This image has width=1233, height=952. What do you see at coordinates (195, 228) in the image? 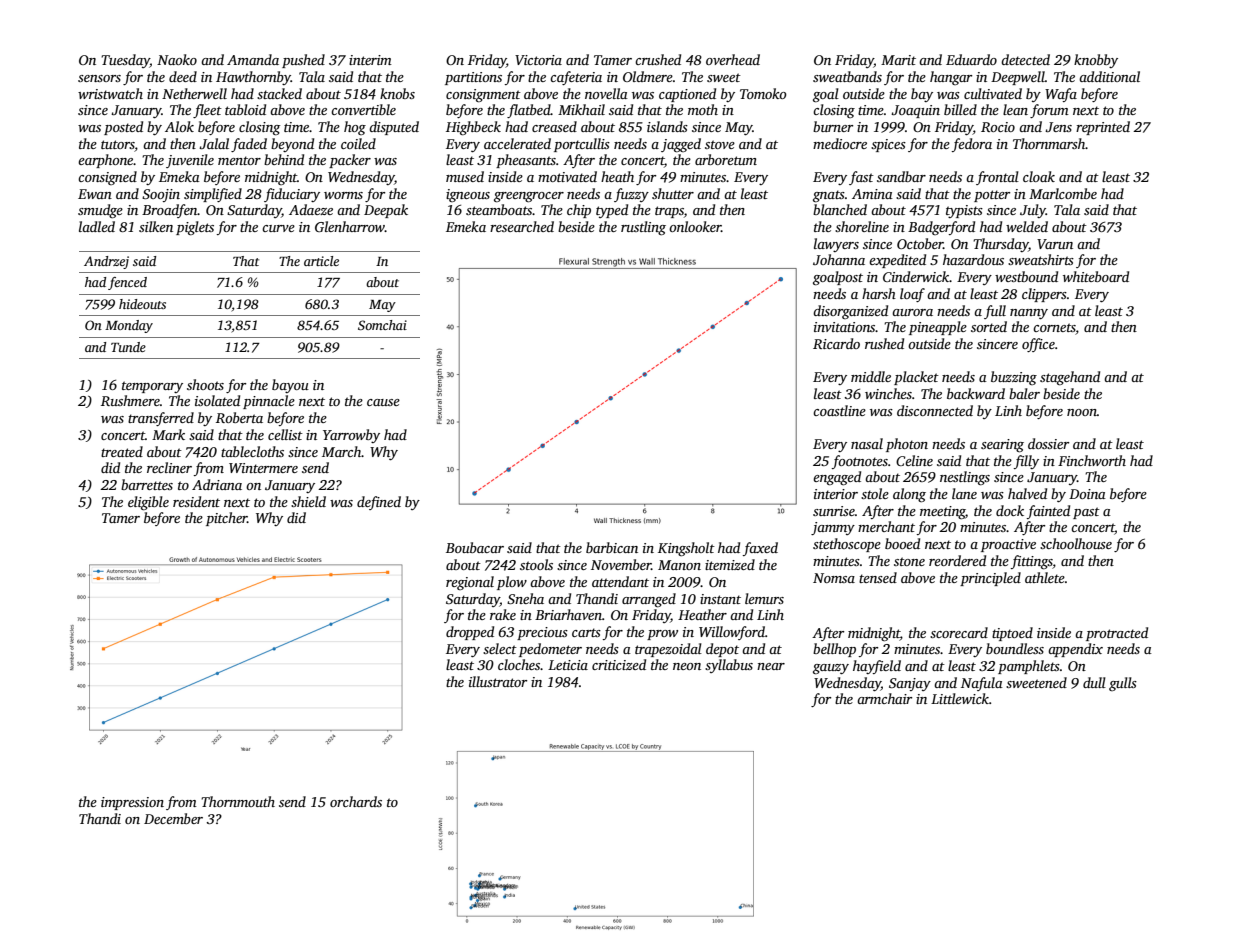
I see `piglets` at bounding box center [195, 228].
